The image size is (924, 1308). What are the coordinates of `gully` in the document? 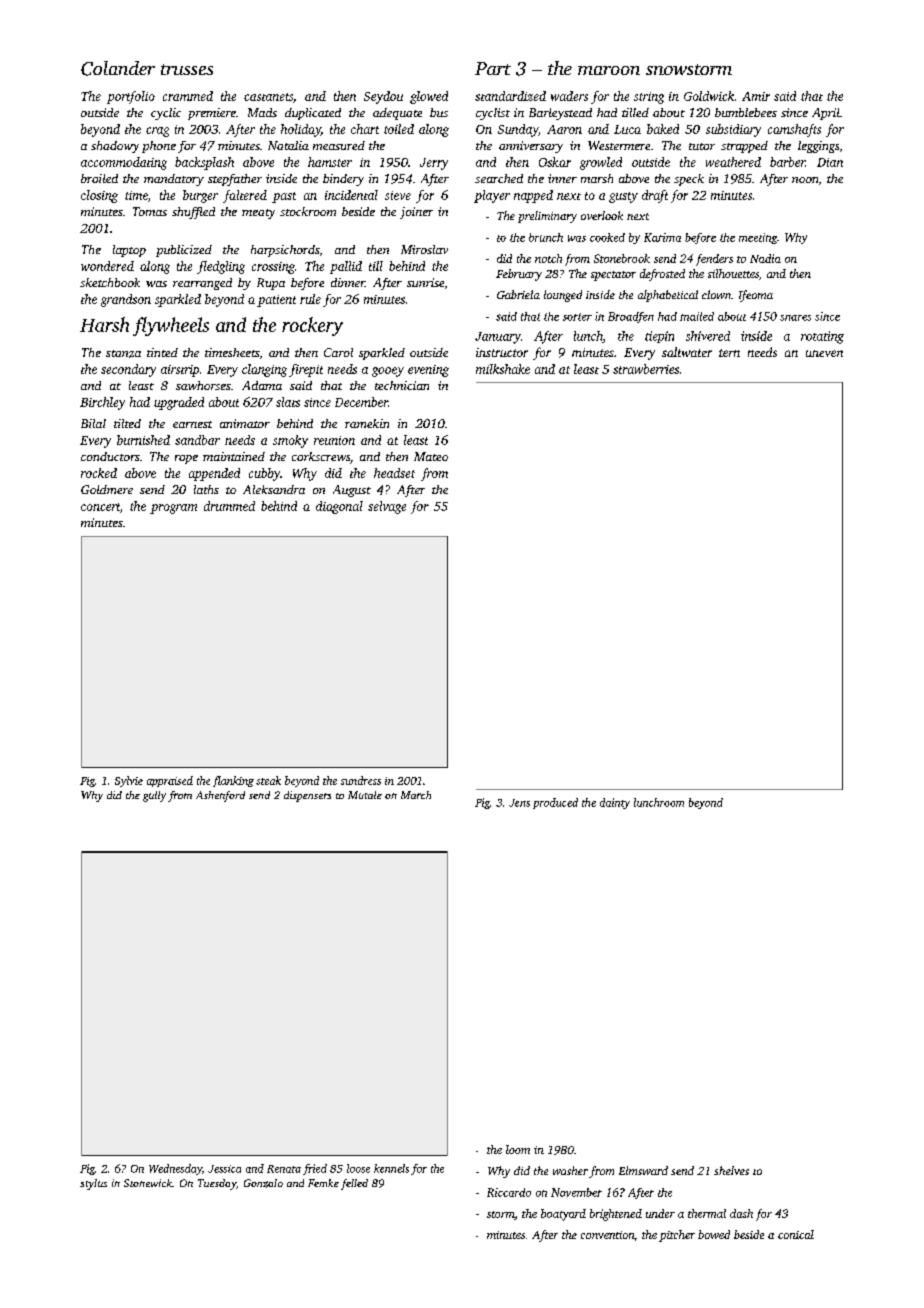 It's located at (154, 796).
